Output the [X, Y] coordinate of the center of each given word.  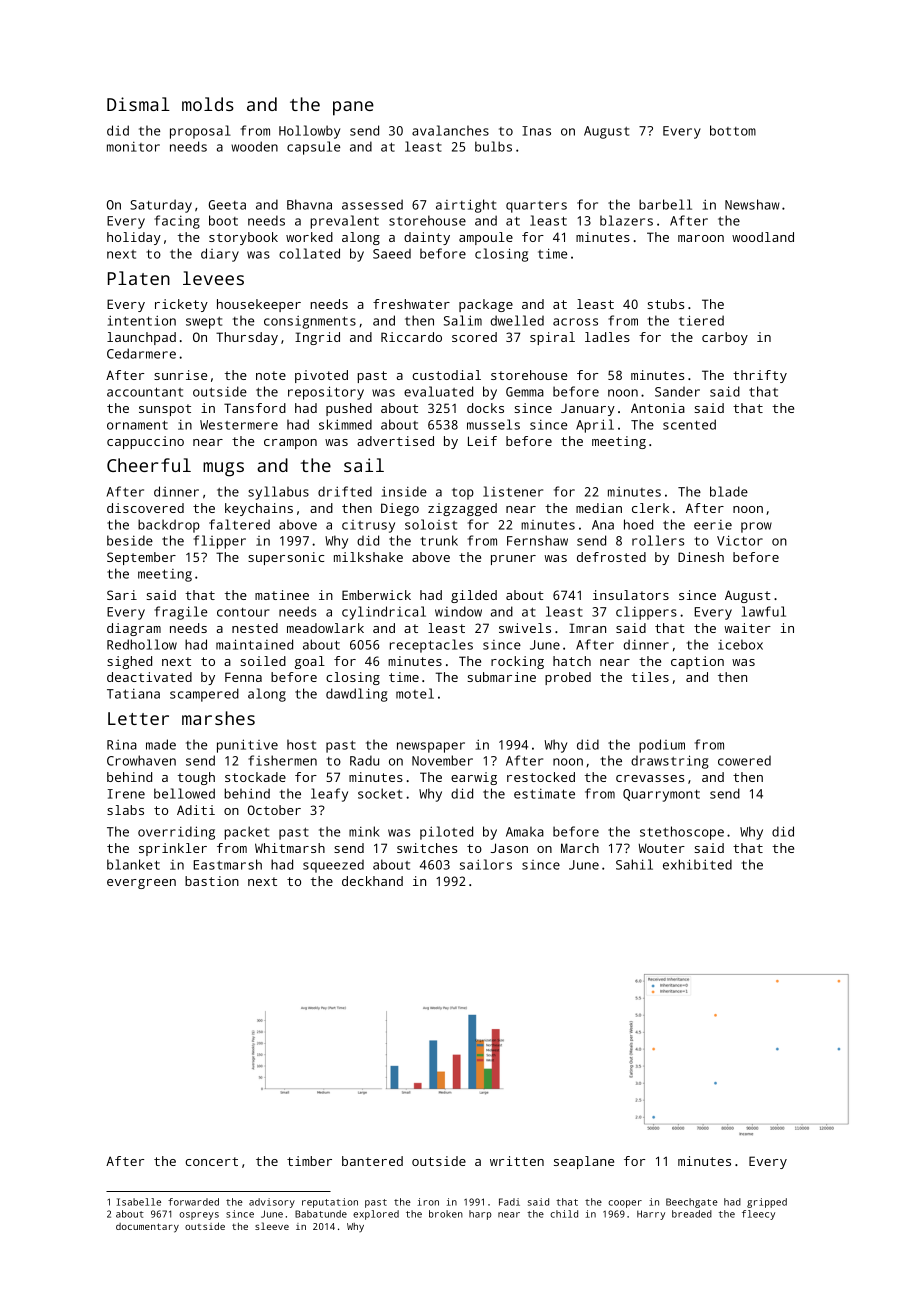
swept [204, 323]
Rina [122, 745]
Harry [651, 1215]
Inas [536, 131]
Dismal [138, 104]
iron [428, 1202]
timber [309, 1161]
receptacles [431, 646]
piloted [446, 833]
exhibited [697, 864]
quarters [536, 207]
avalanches [450, 130]
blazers [626, 220]
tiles [650, 677]
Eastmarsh [228, 864]
